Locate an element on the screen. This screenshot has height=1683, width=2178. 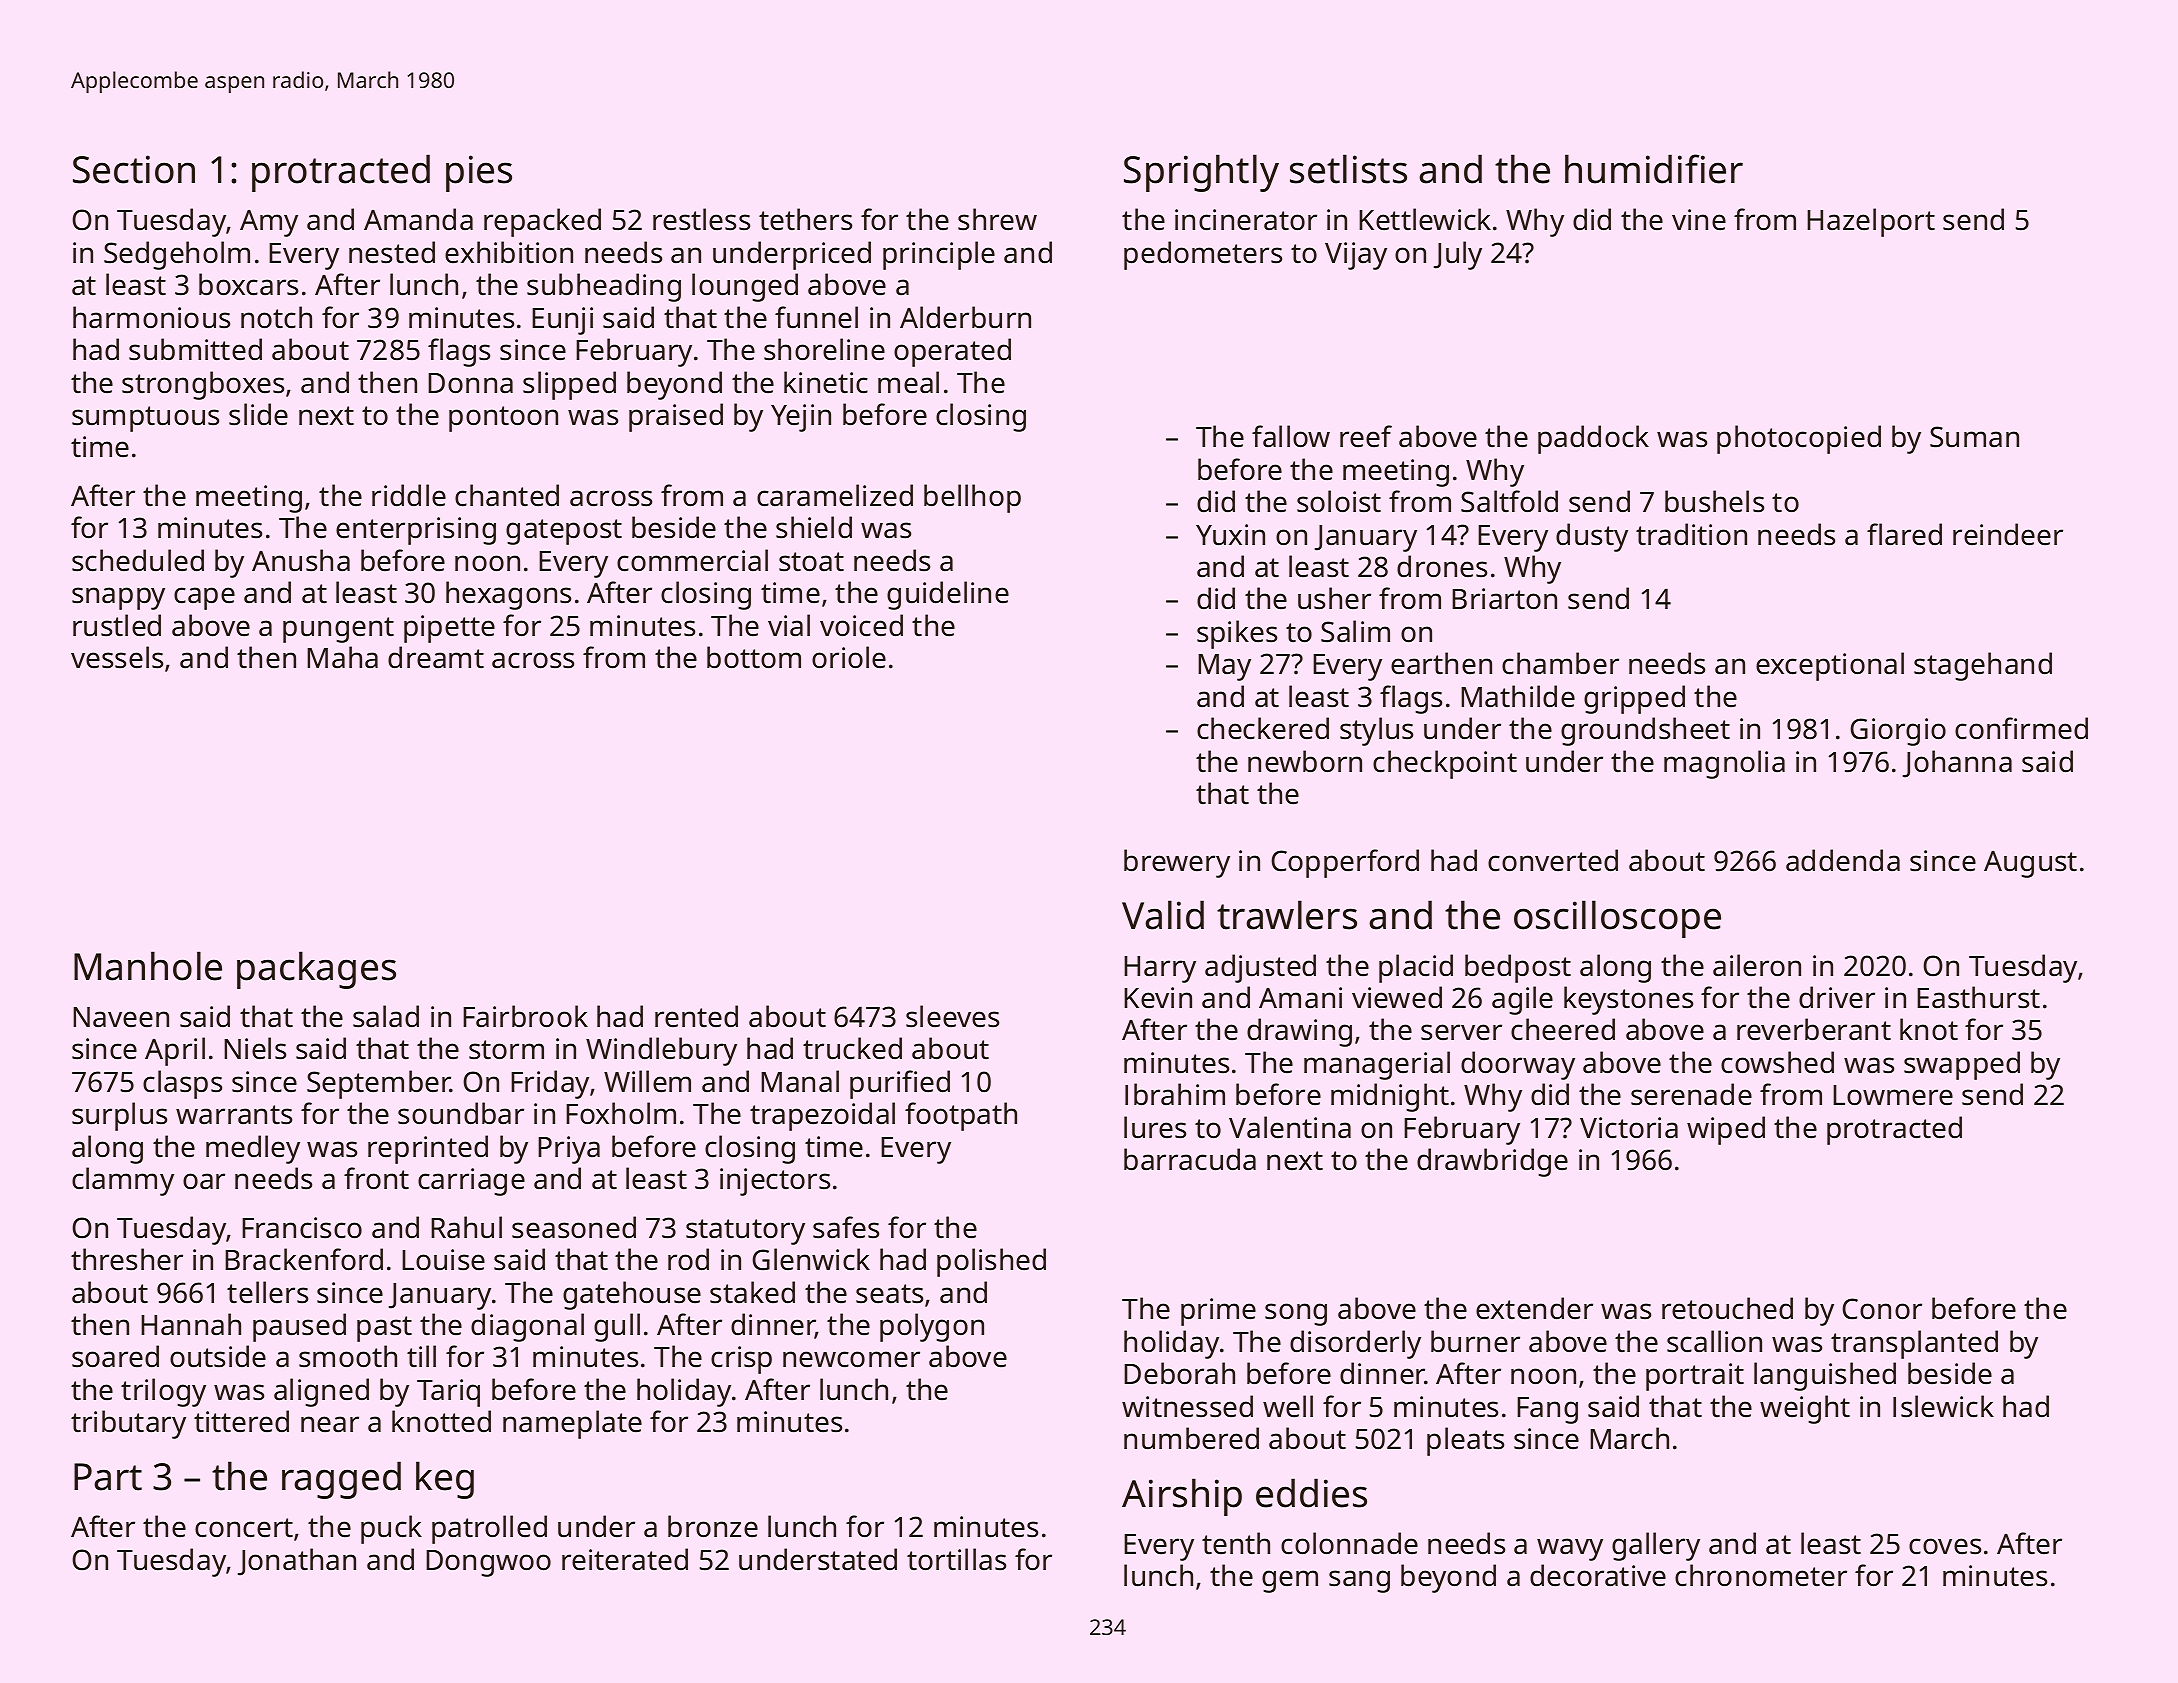
reindeer is located at coordinates (2008, 534).
